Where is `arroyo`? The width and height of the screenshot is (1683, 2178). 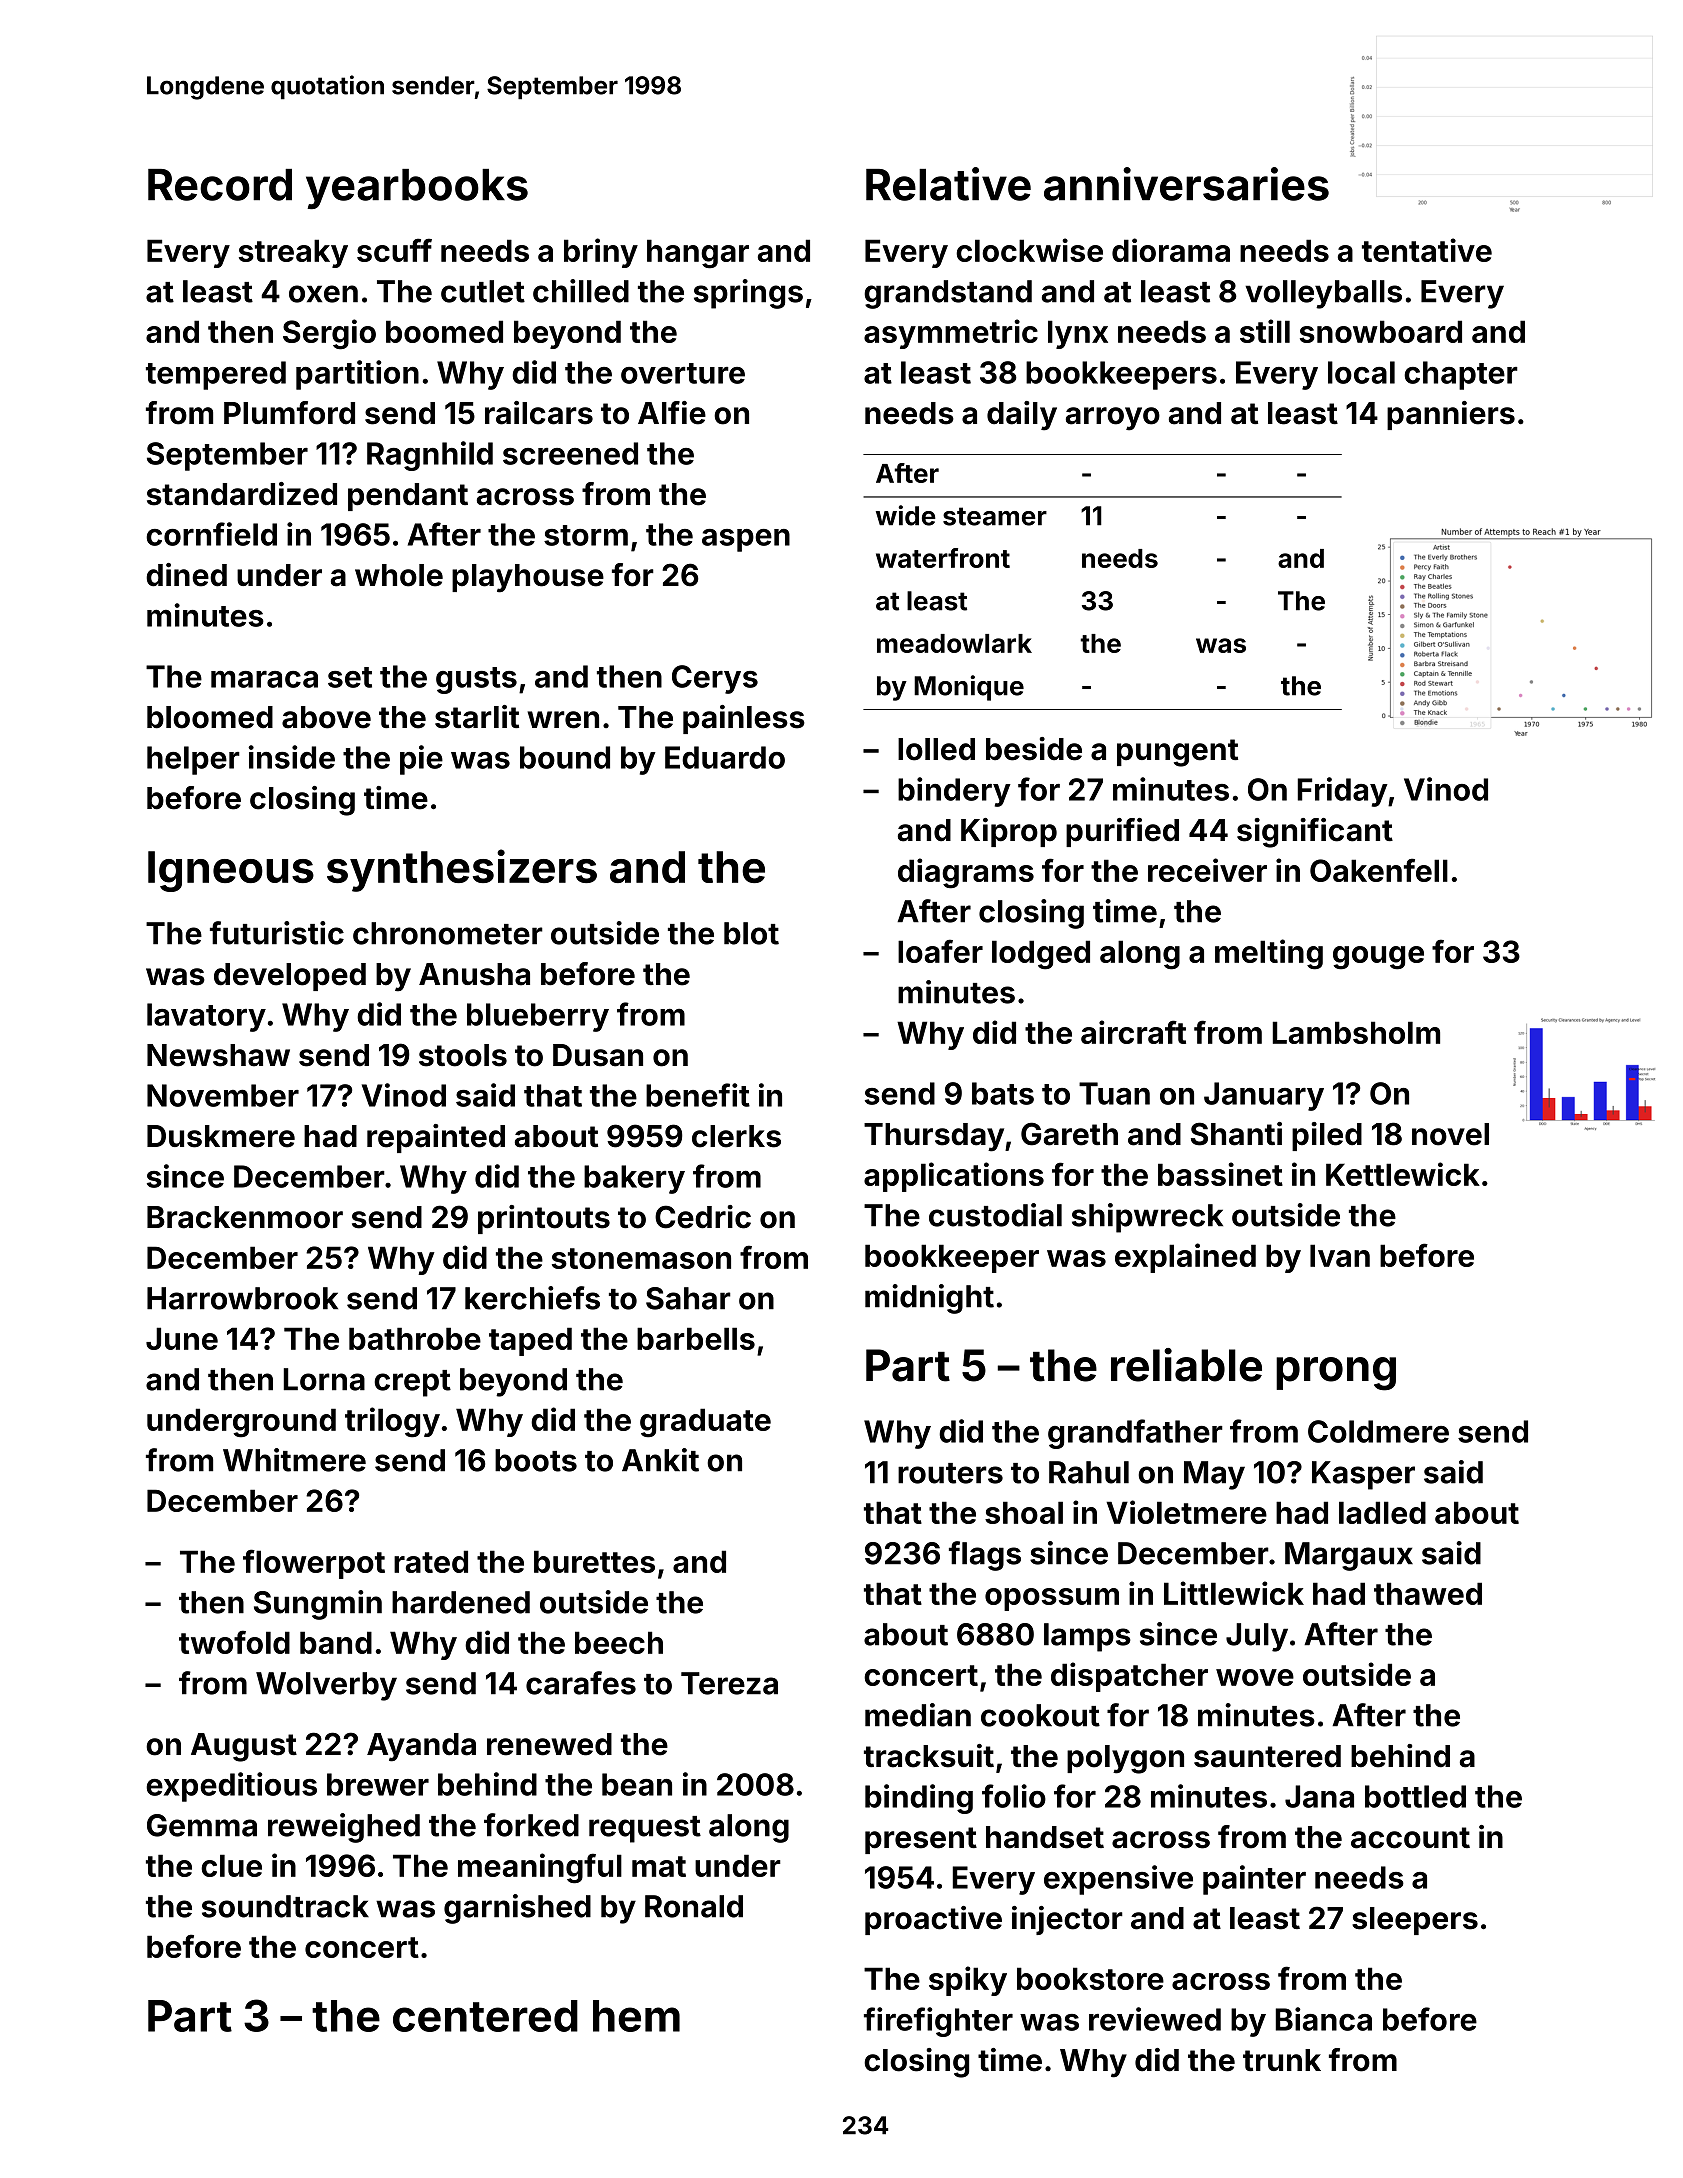 arroyo is located at coordinates (1113, 419).
